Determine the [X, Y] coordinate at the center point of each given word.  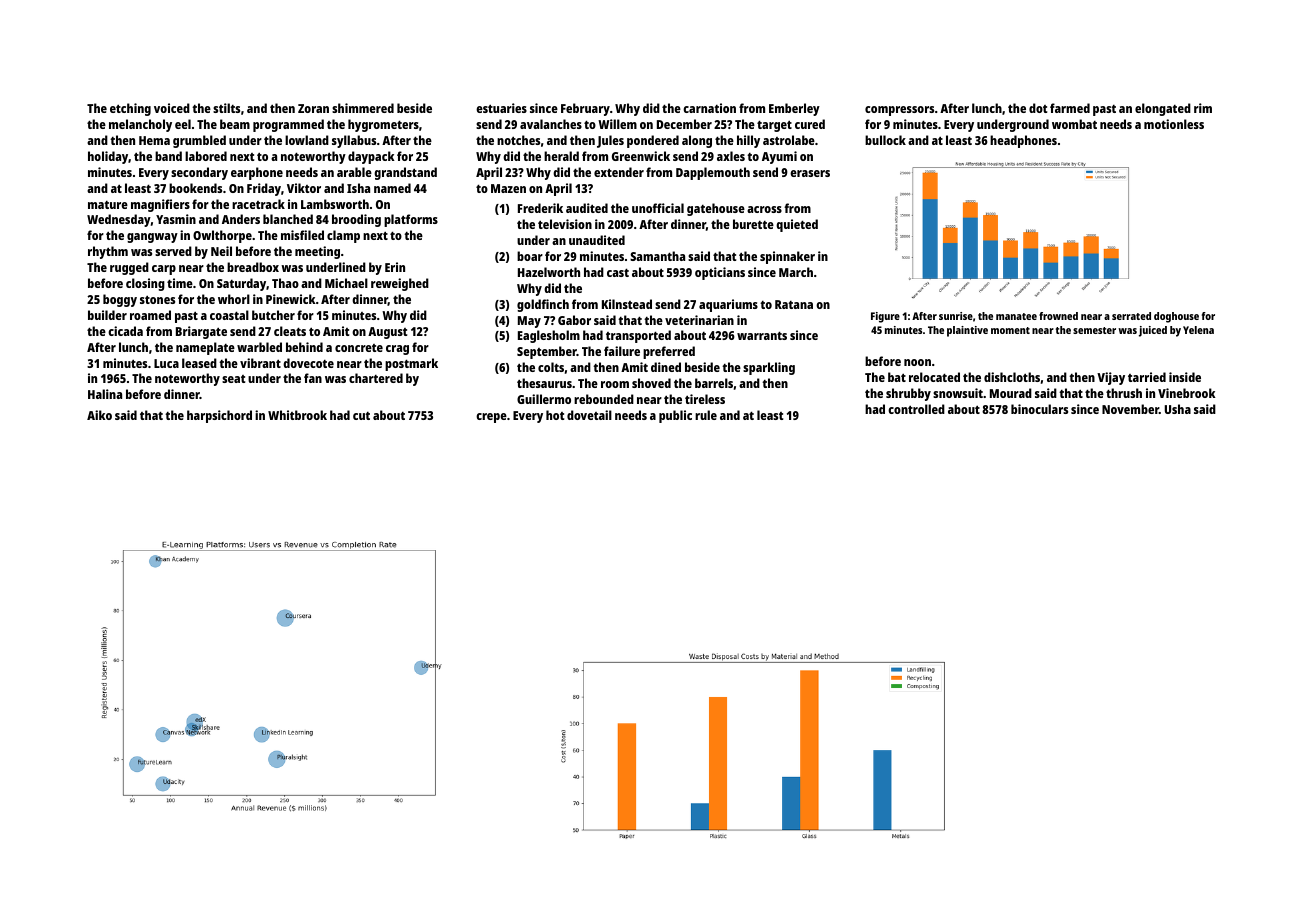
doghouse [1176, 317]
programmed [288, 125]
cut [361, 416]
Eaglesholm [549, 336]
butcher [273, 315]
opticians [720, 273]
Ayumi [779, 157]
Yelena [1198, 330]
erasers [810, 173]
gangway [152, 238]
